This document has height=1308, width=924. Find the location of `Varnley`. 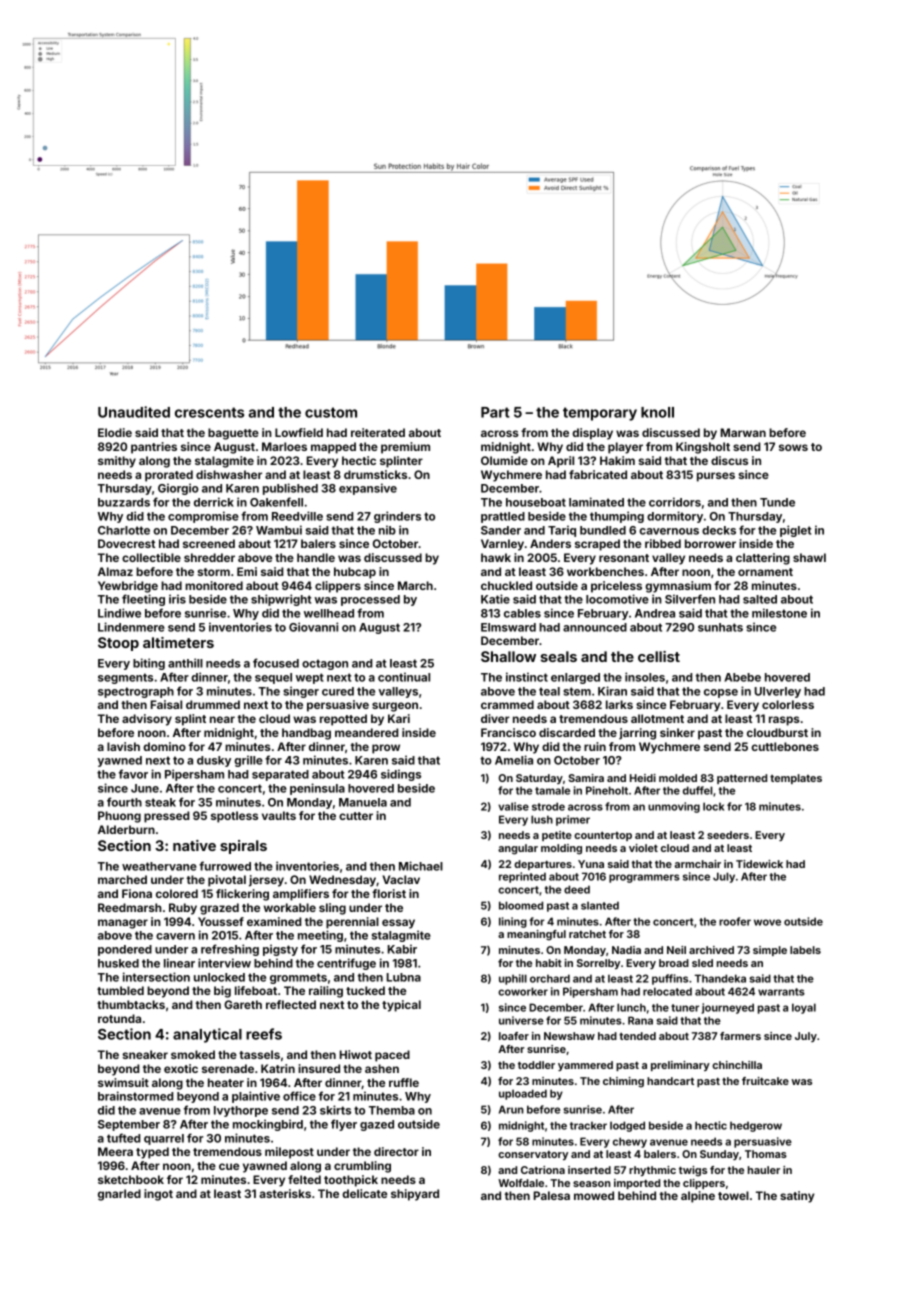

Varnley is located at coordinates (502, 545).
